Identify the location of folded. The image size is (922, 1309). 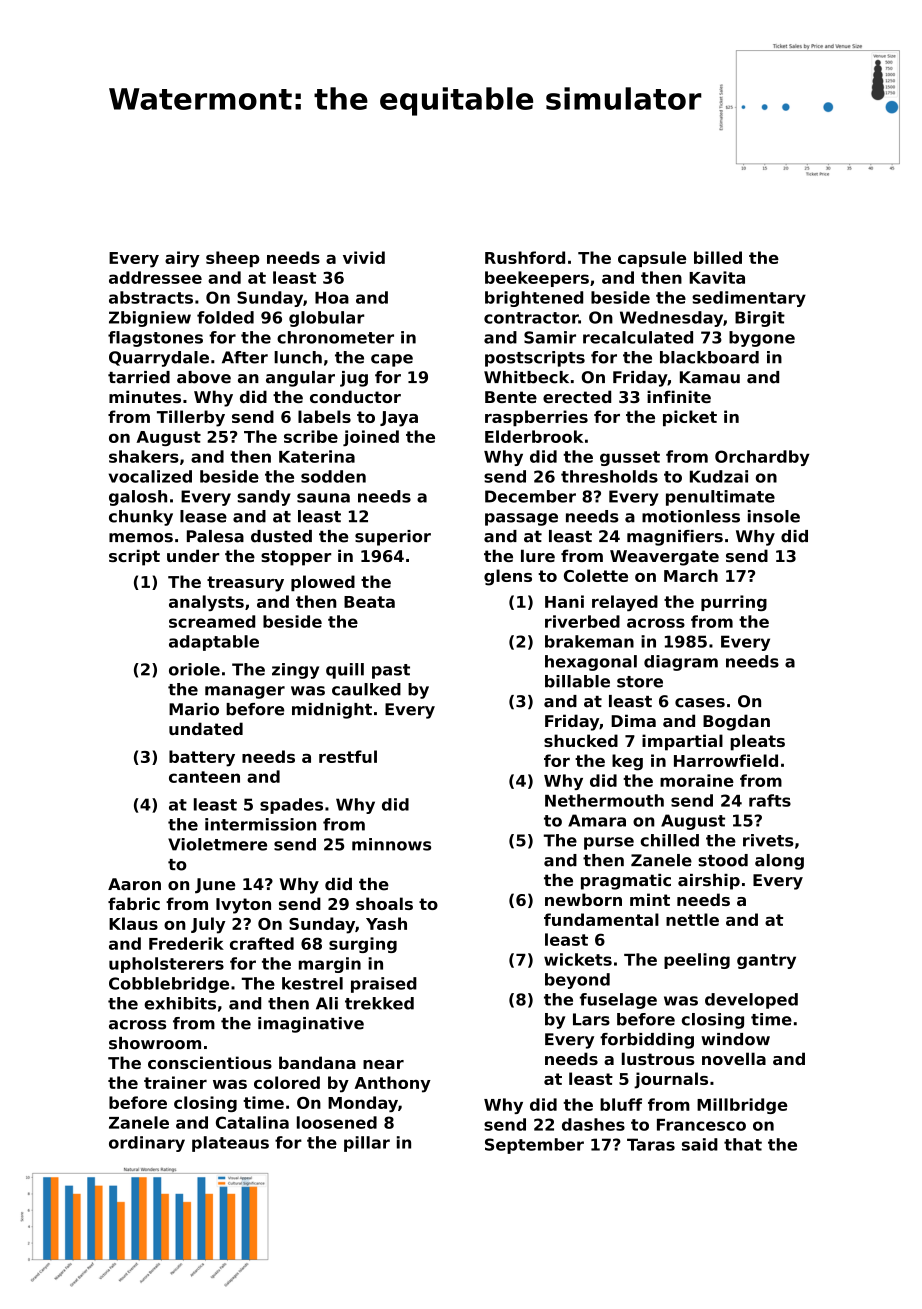
(225, 317).
